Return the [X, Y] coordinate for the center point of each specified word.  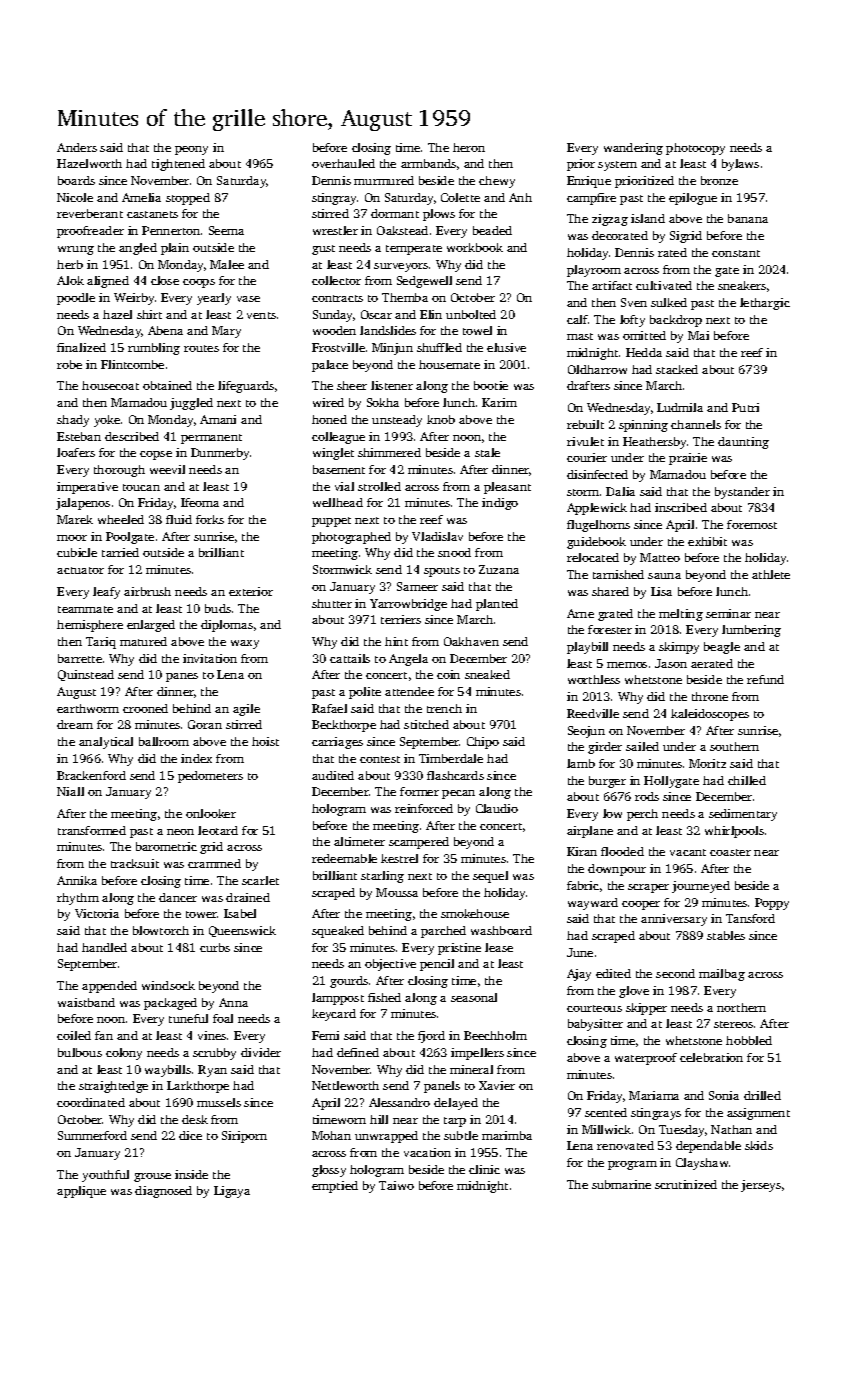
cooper [641, 905]
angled [138, 249]
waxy [245, 644]
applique [81, 1192]
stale [487, 452]
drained [248, 897]
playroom [594, 271]
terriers [401, 619]
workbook [475, 247]
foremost [752, 524]
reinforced [424, 808]
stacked [677, 369]
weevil [167, 469]
